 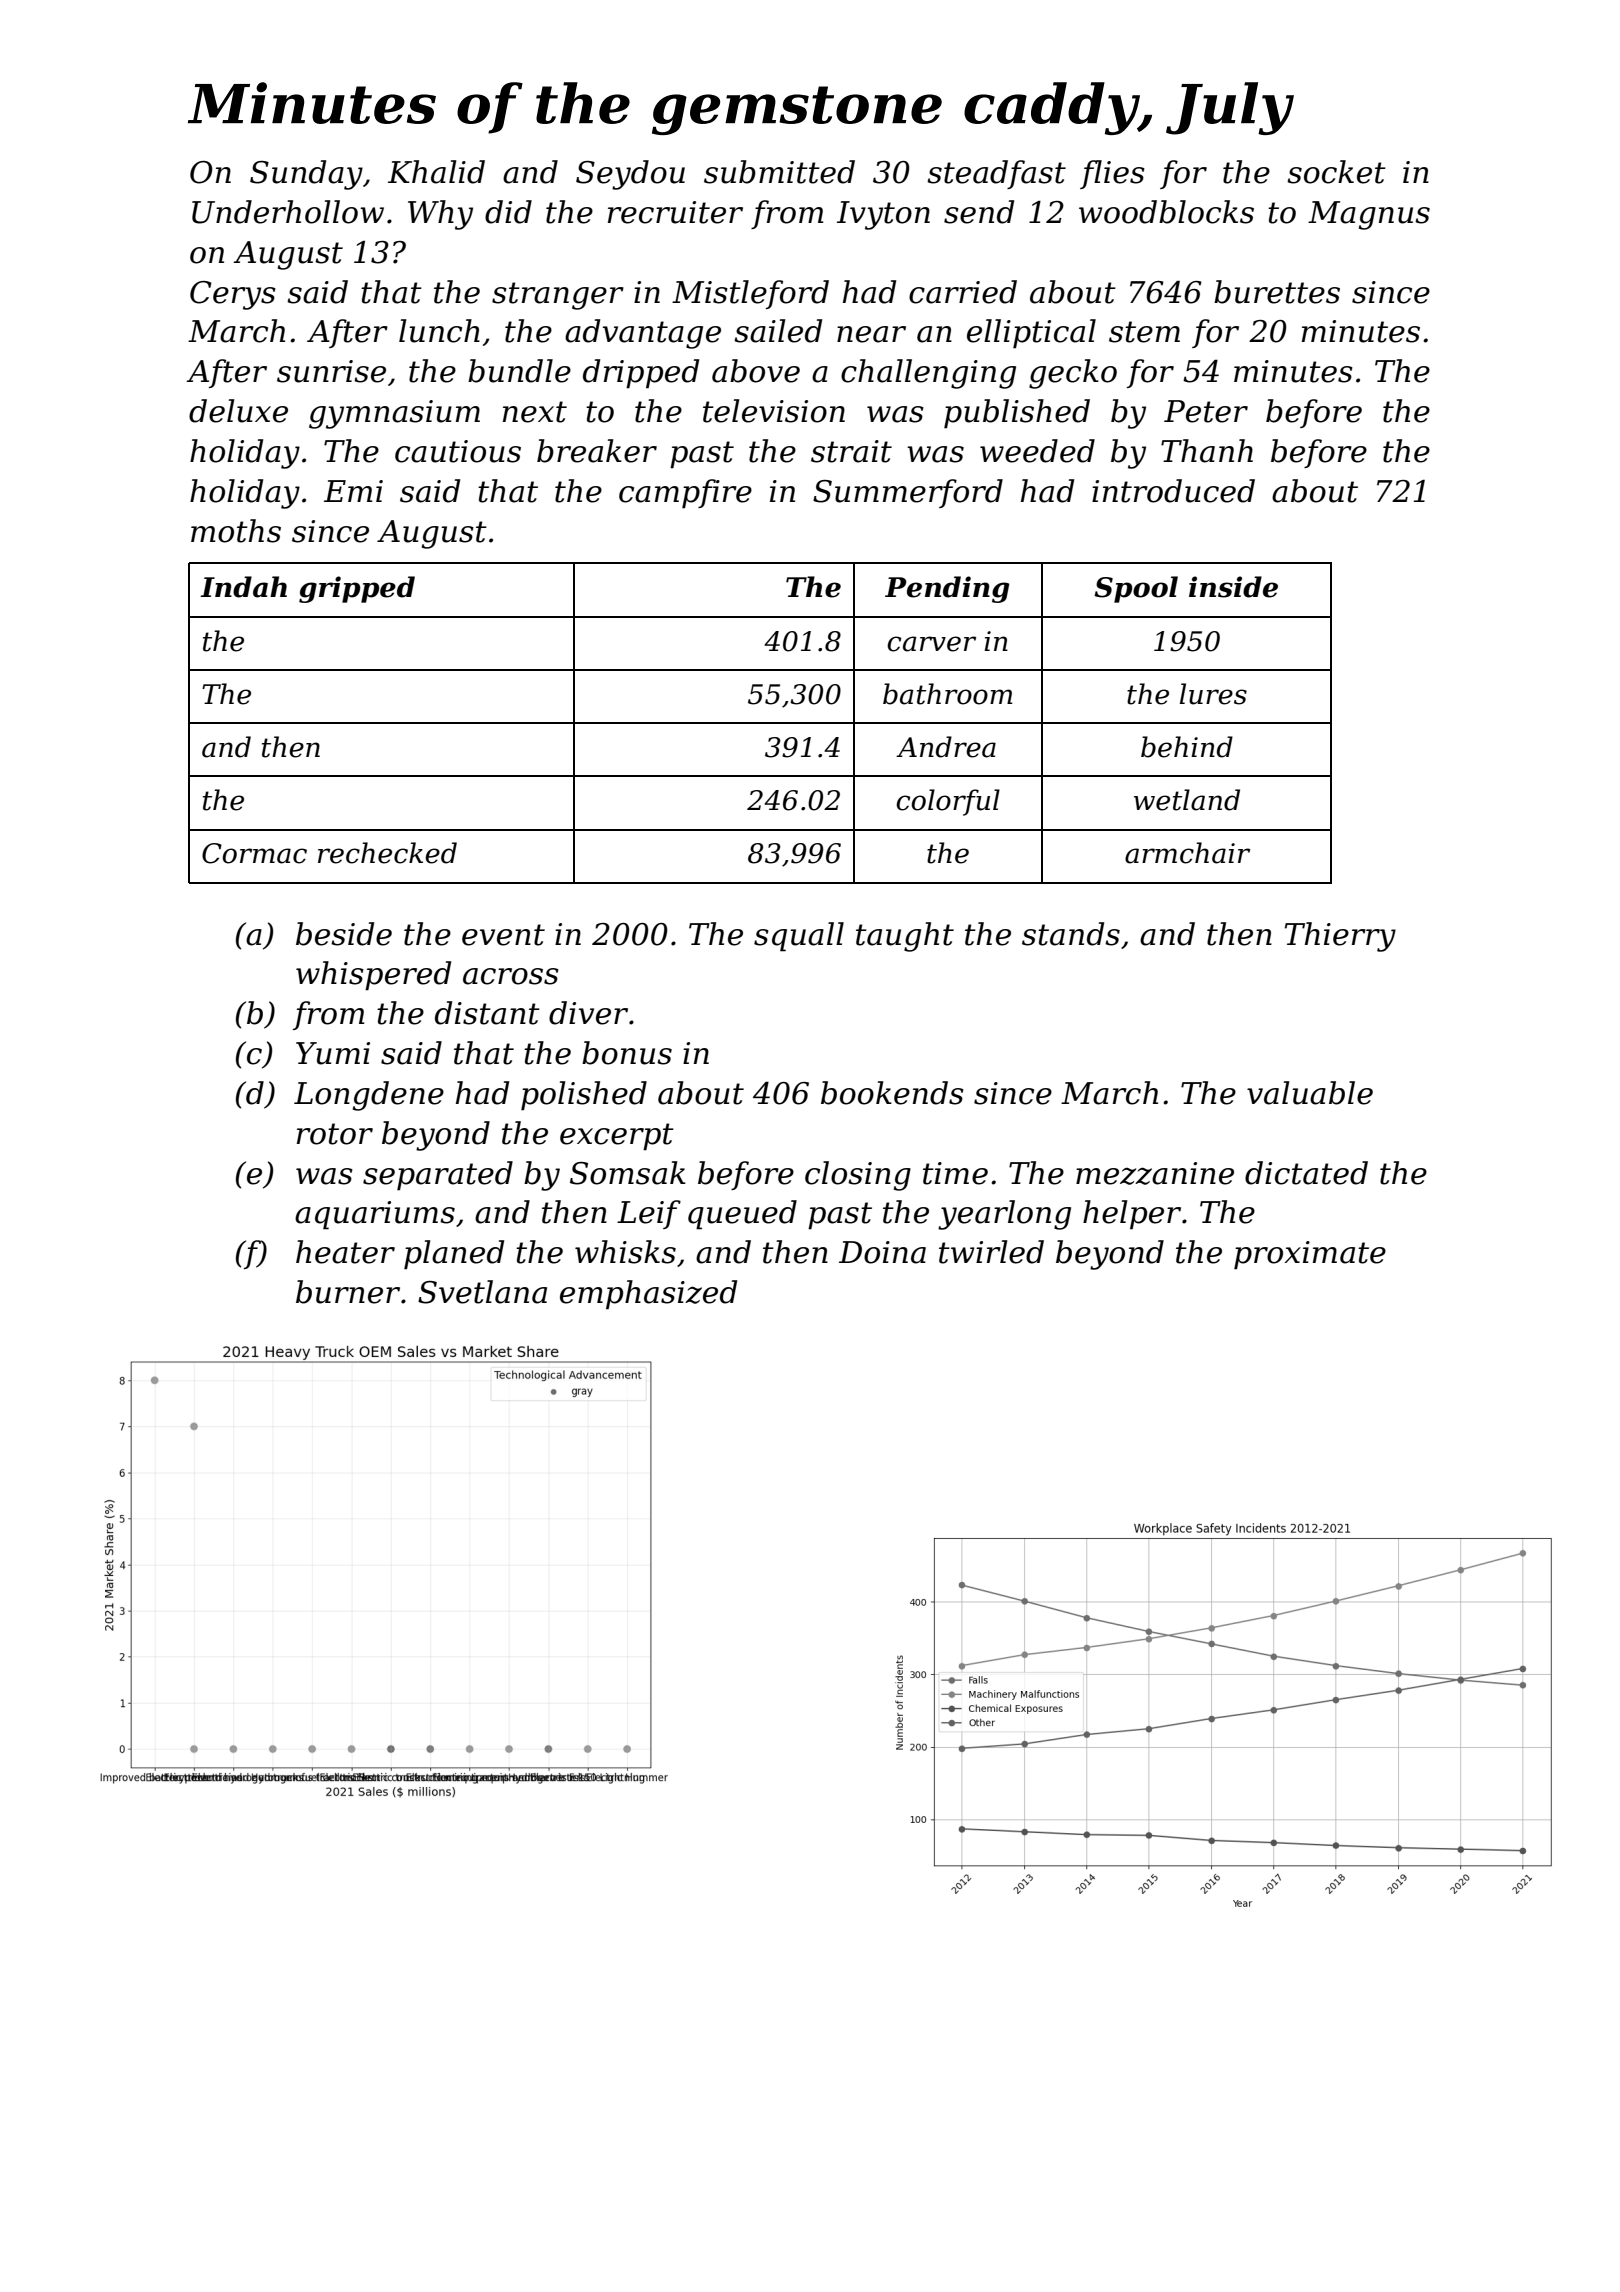 What do you see at coordinates (675, 212) in the screenshot?
I see `recruiter` at bounding box center [675, 212].
